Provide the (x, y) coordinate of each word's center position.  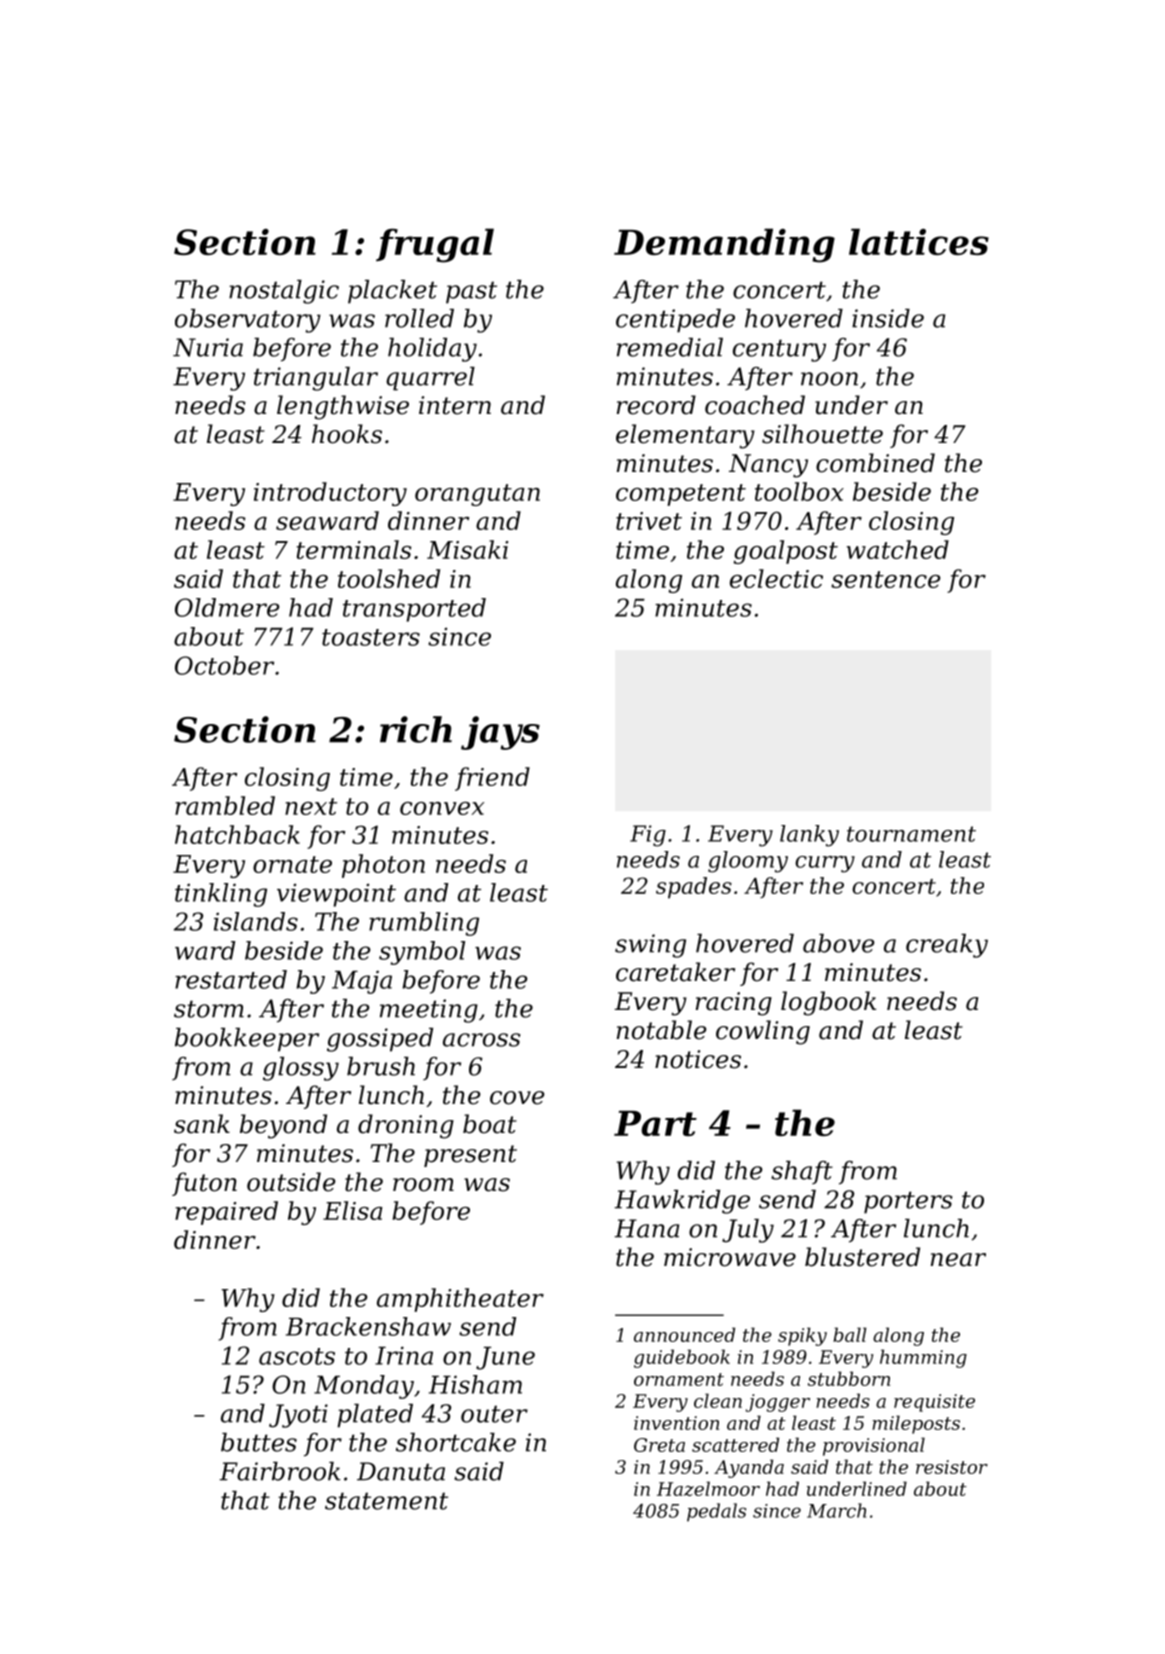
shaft (802, 1172)
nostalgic (284, 292)
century (779, 350)
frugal (435, 245)
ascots (297, 1356)
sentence (885, 579)
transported (414, 610)
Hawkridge (682, 1202)
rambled (225, 805)
